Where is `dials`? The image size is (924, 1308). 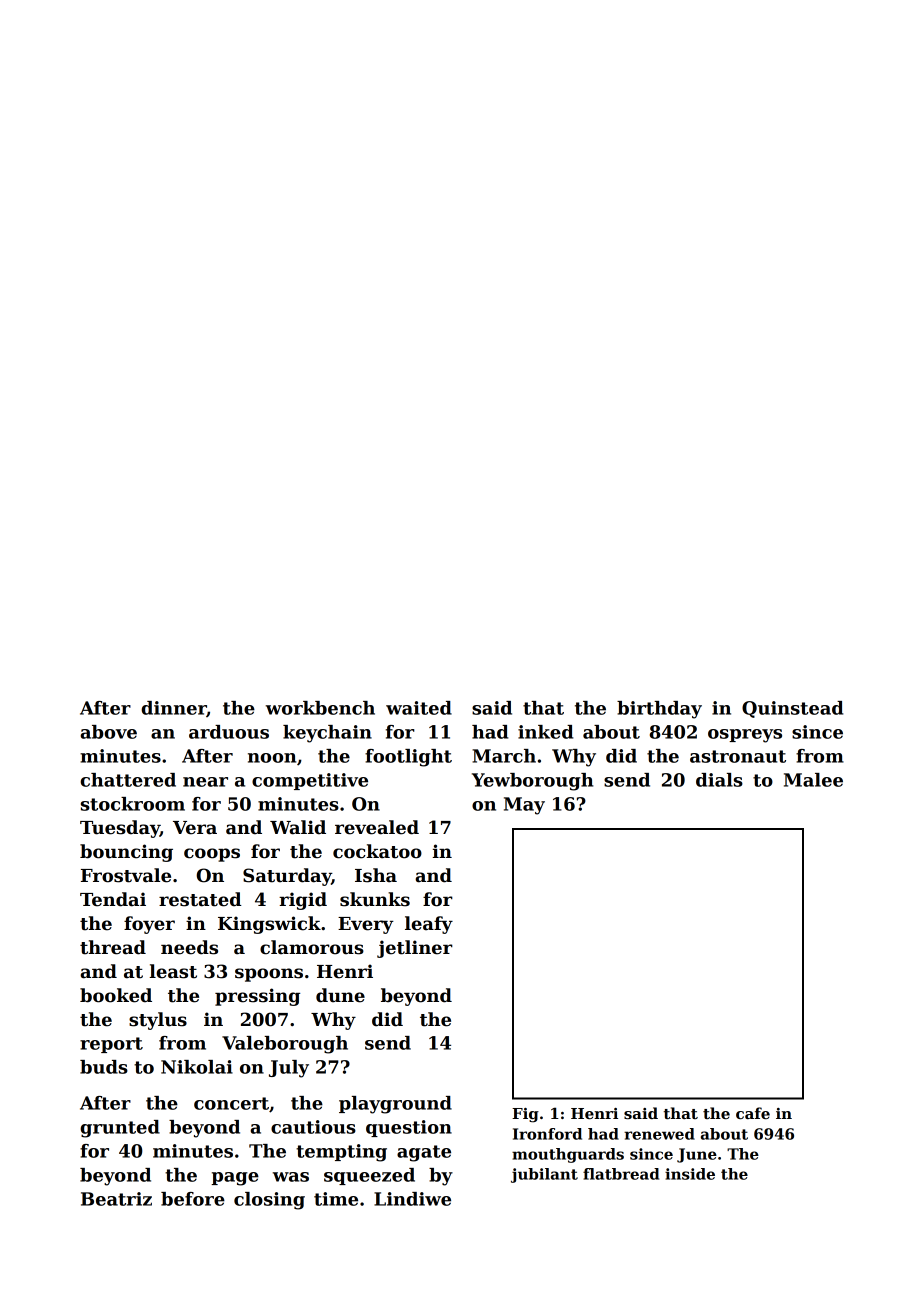
dials is located at coordinates (719, 780).
